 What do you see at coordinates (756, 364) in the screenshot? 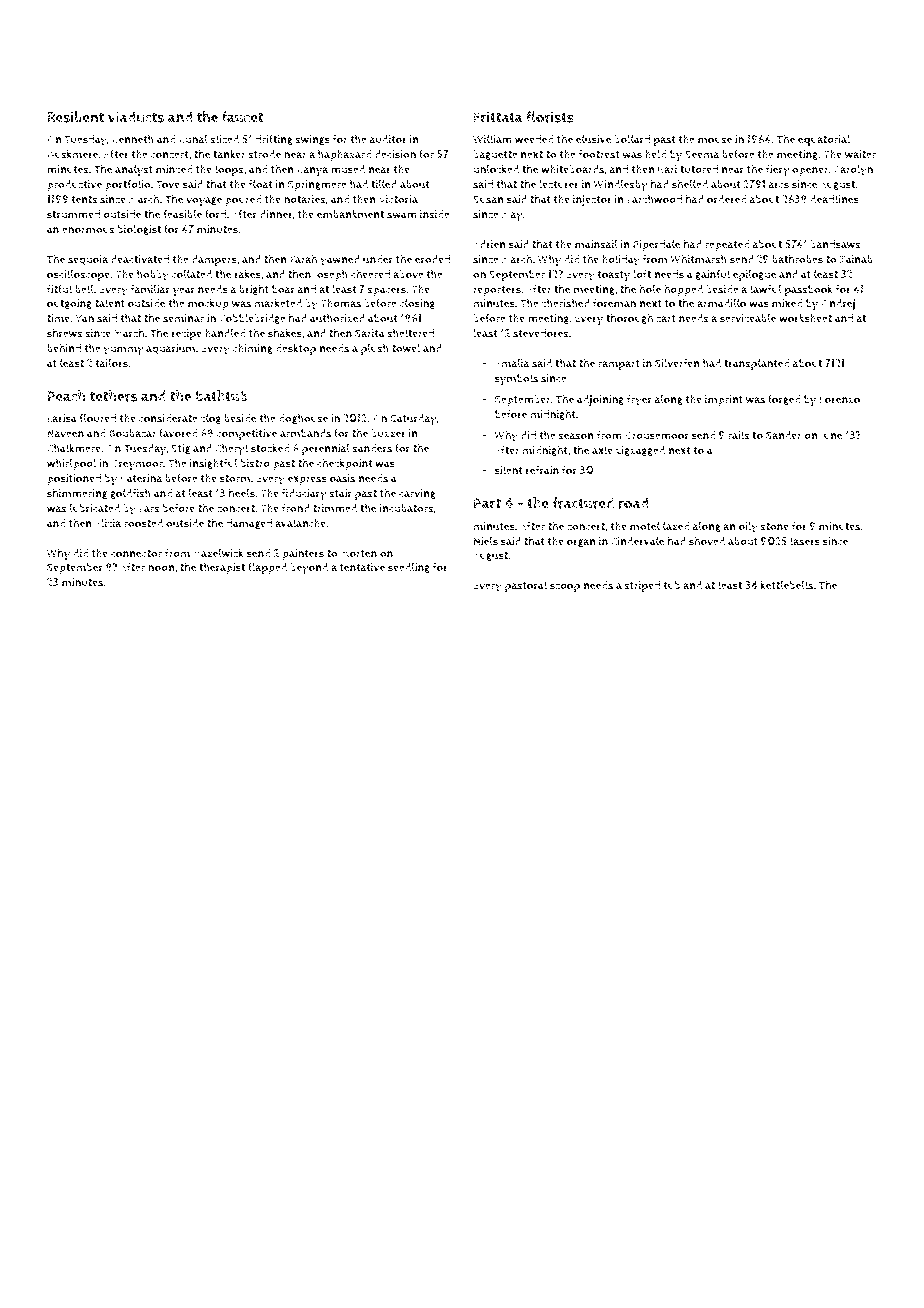
I see `transplanted` at bounding box center [756, 364].
